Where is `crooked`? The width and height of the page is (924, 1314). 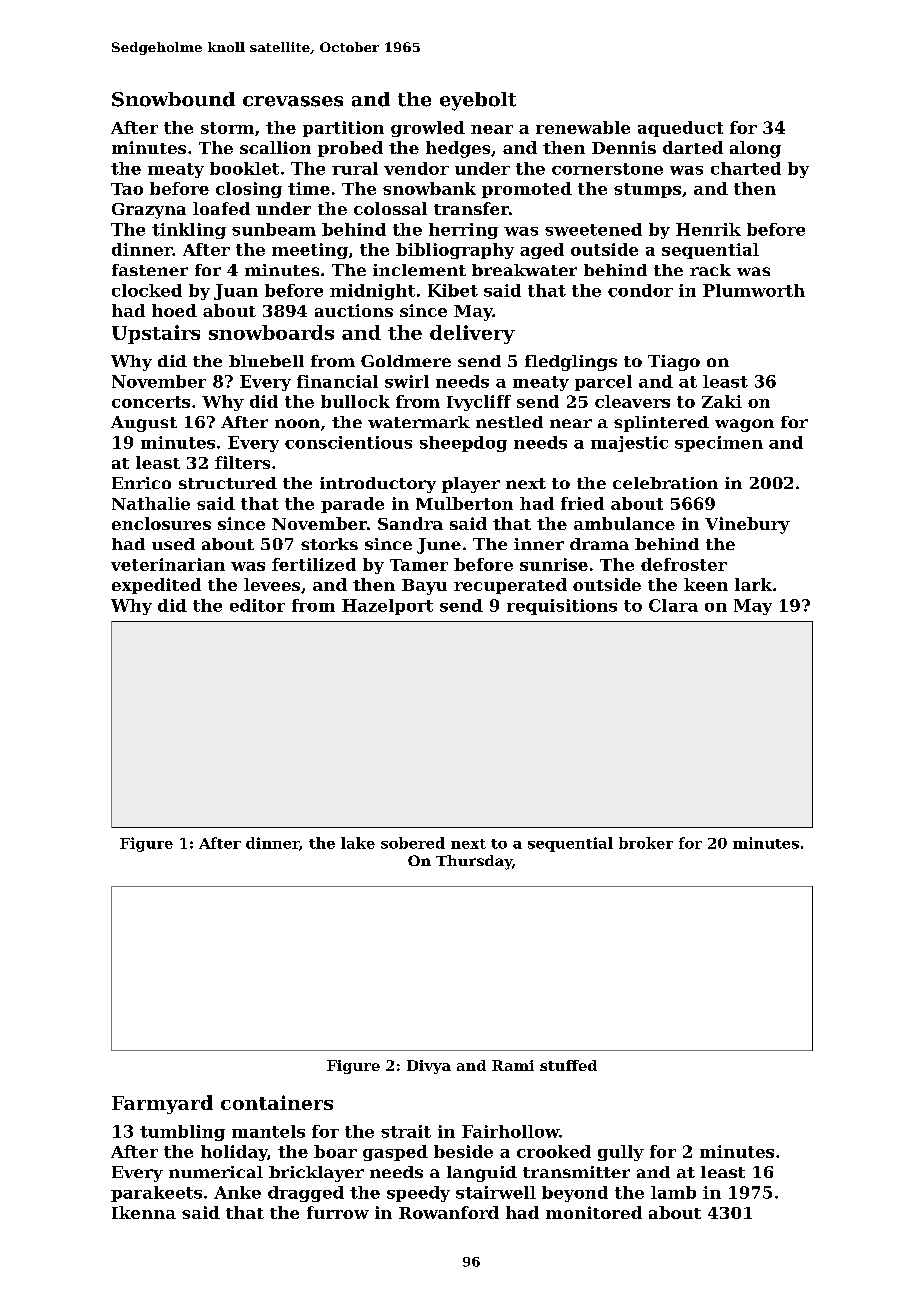
crooked is located at coordinates (554, 1151).
